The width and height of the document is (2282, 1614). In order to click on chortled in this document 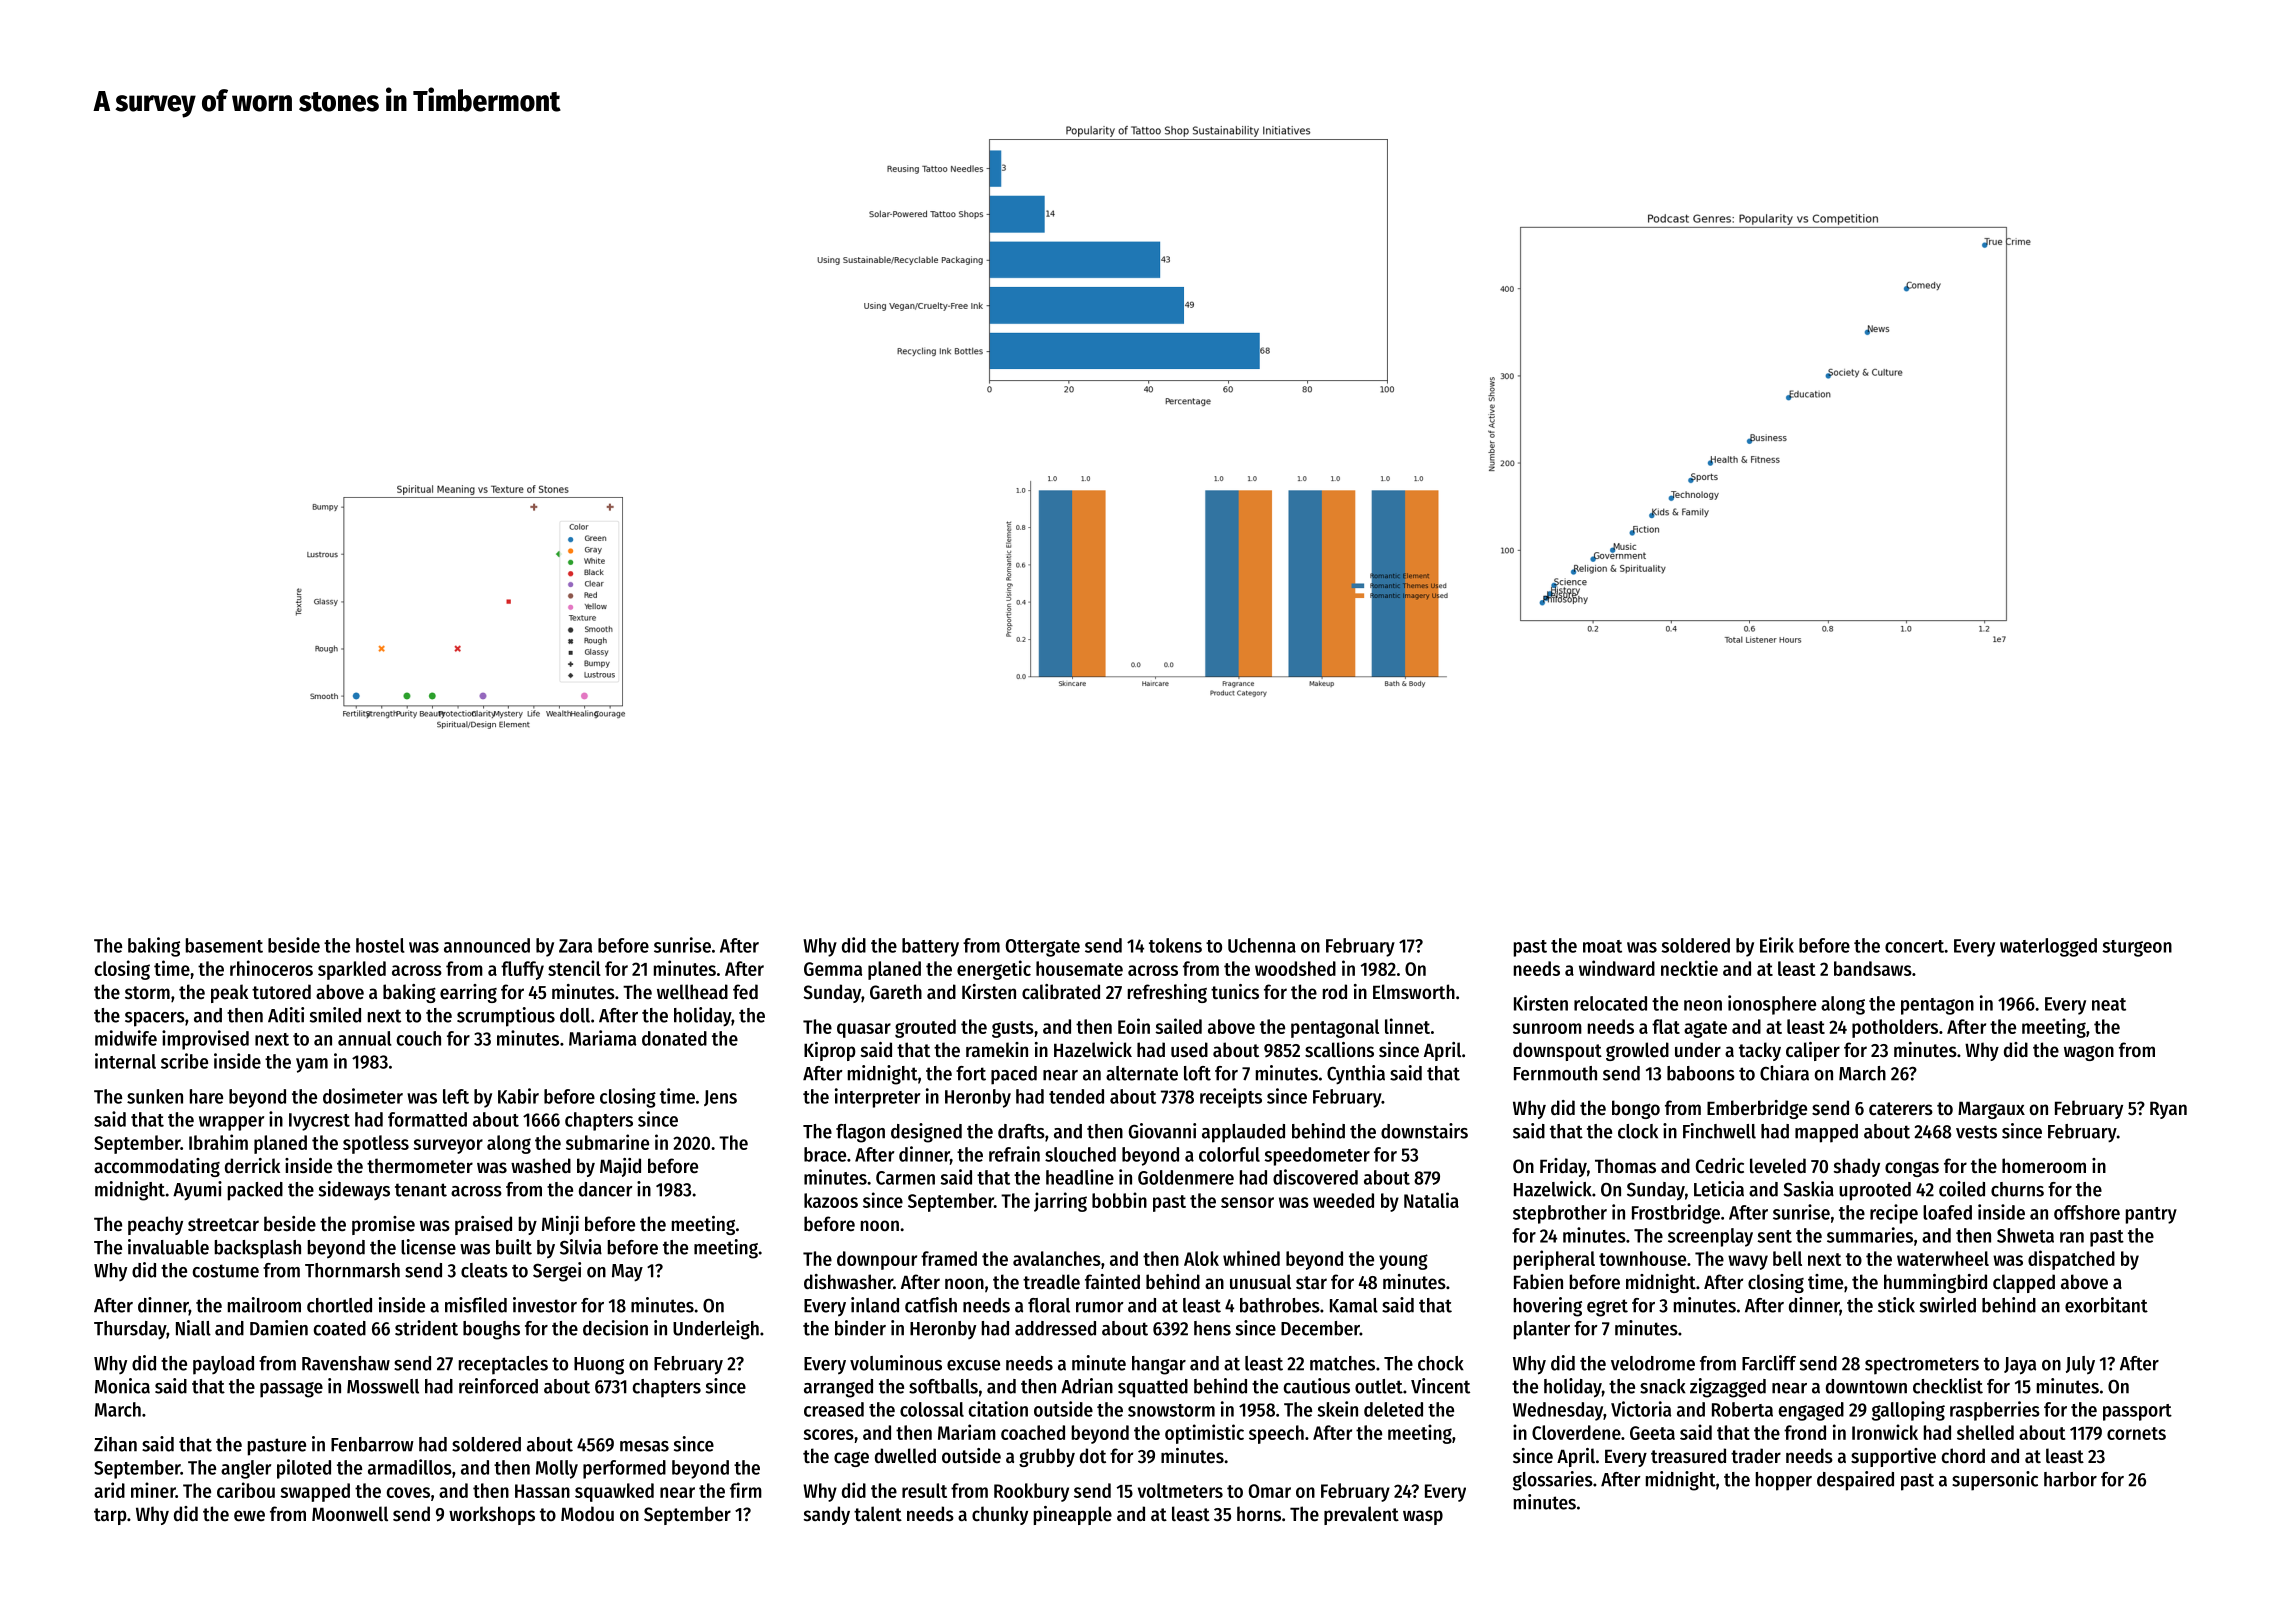, I will do `click(339, 1305)`.
